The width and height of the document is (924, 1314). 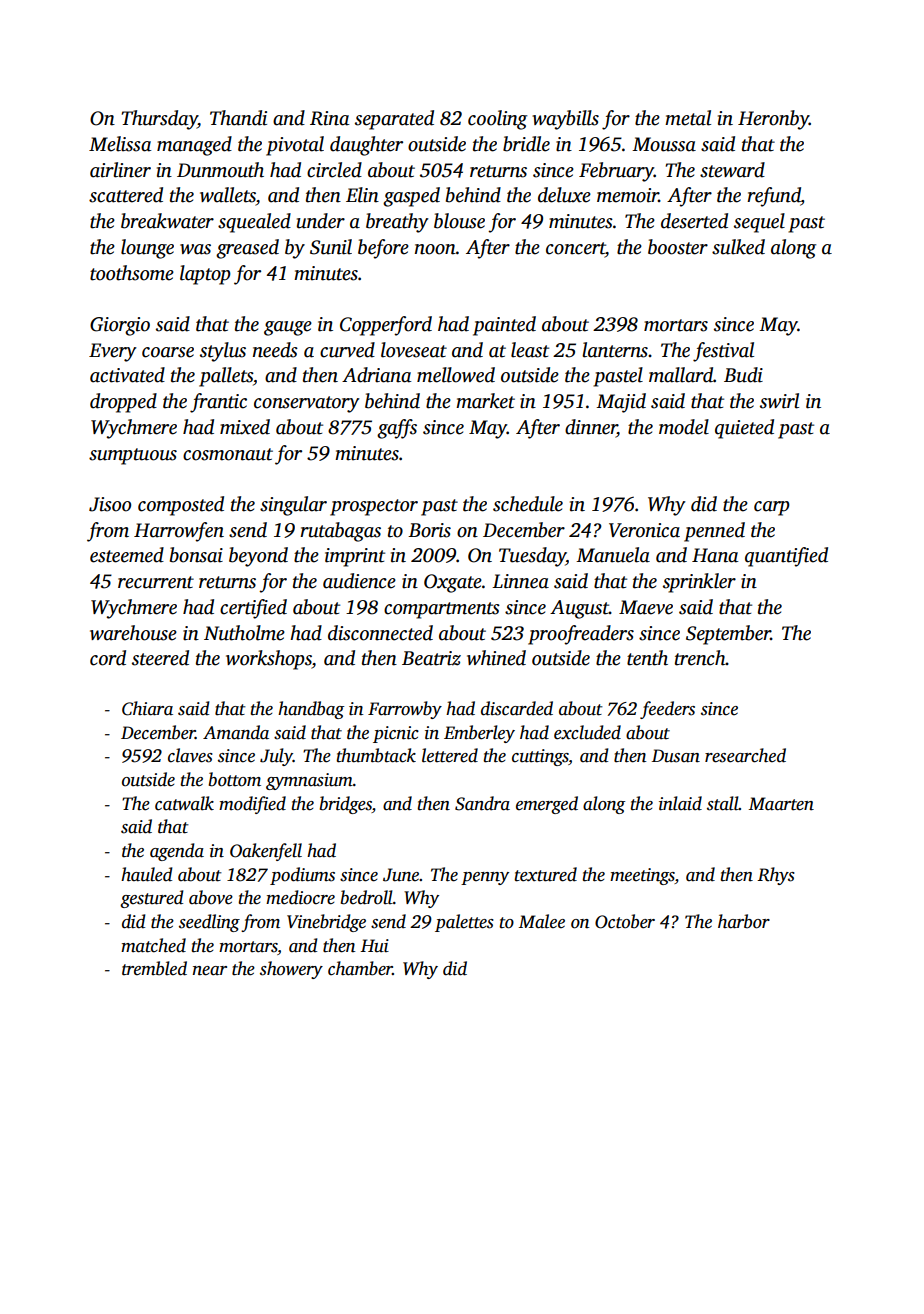 What do you see at coordinates (120, 144) in the document?
I see `Melissa` at bounding box center [120, 144].
